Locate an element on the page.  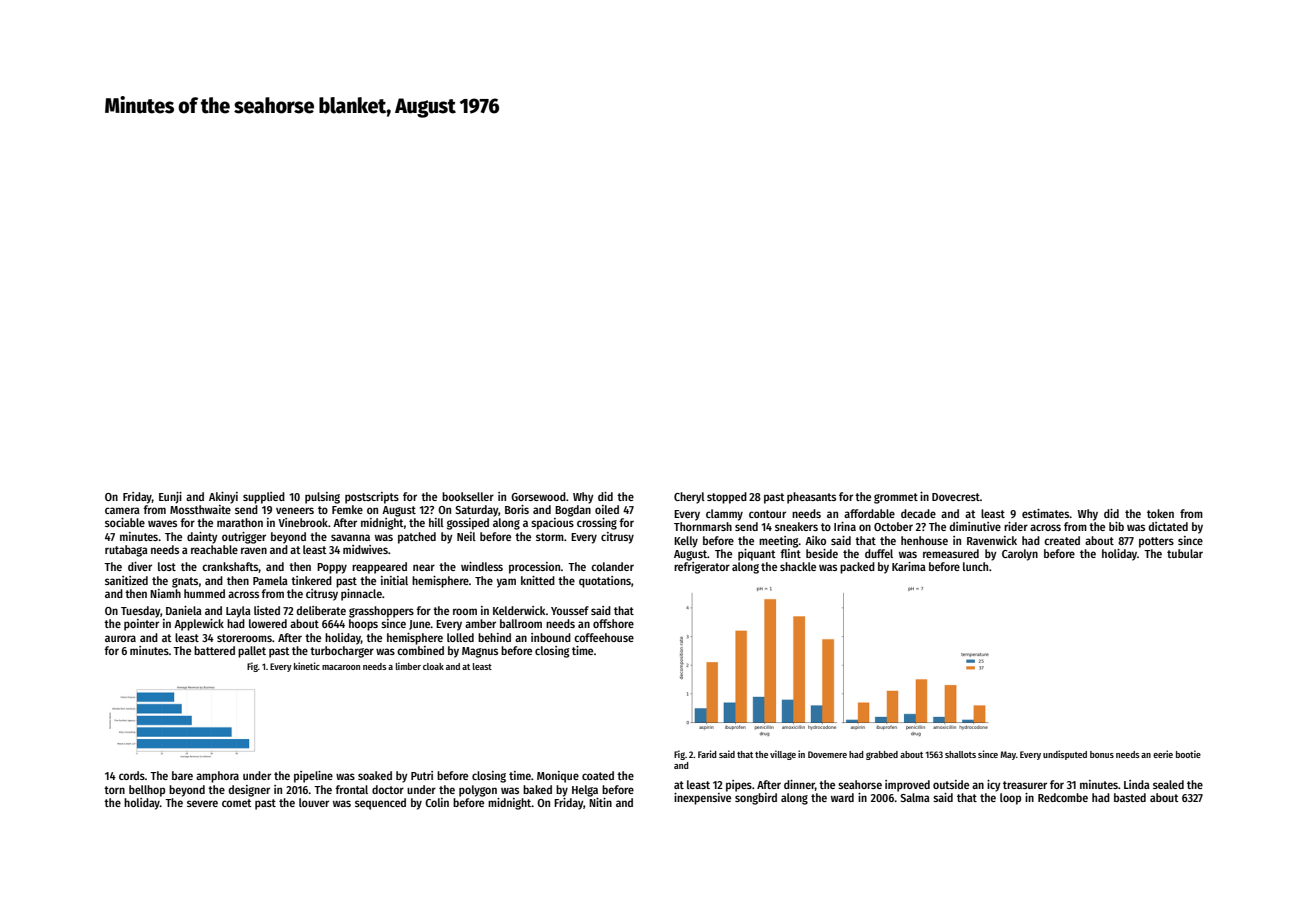
cords is located at coordinates (132, 775).
